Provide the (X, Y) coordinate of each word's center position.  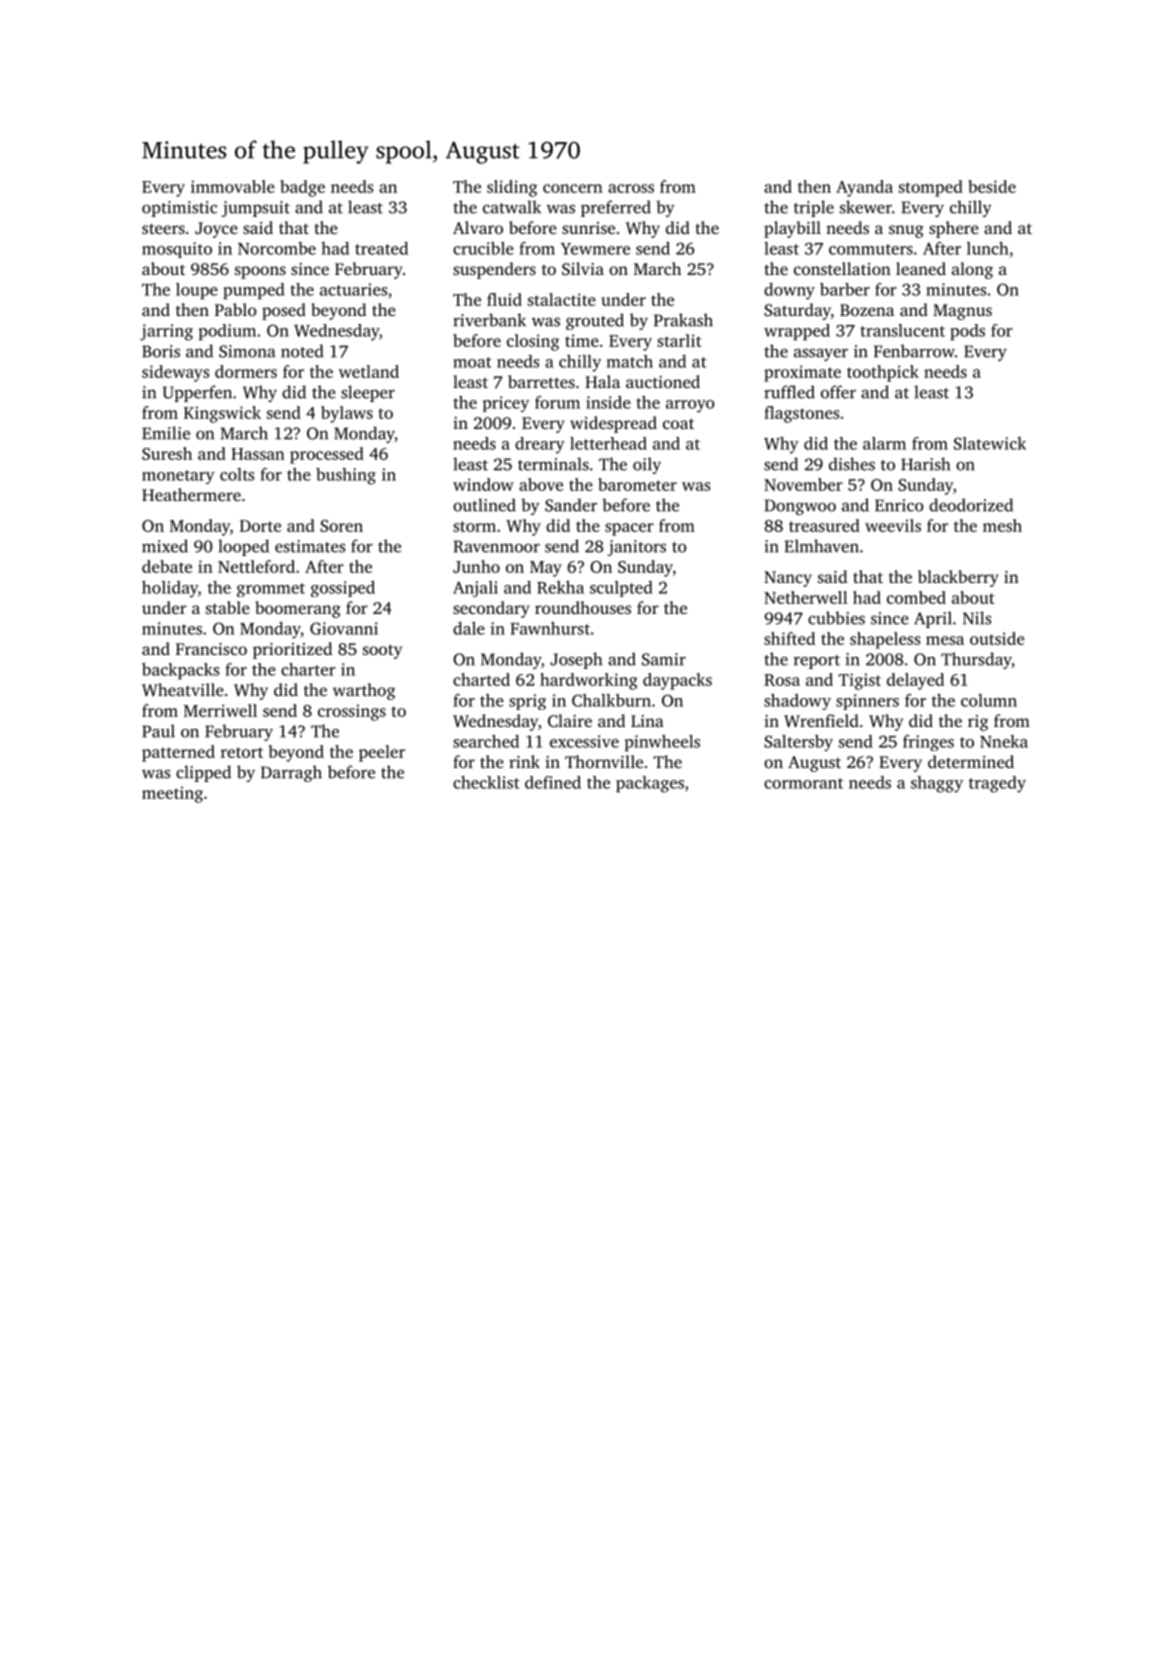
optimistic (179, 209)
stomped (931, 188)
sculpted (621, 589)
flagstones (801, 414)
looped (243, 547)
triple (814, 208)
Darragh (291, 773)
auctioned (663, 381)
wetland (369, 371)
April (933, 619)
